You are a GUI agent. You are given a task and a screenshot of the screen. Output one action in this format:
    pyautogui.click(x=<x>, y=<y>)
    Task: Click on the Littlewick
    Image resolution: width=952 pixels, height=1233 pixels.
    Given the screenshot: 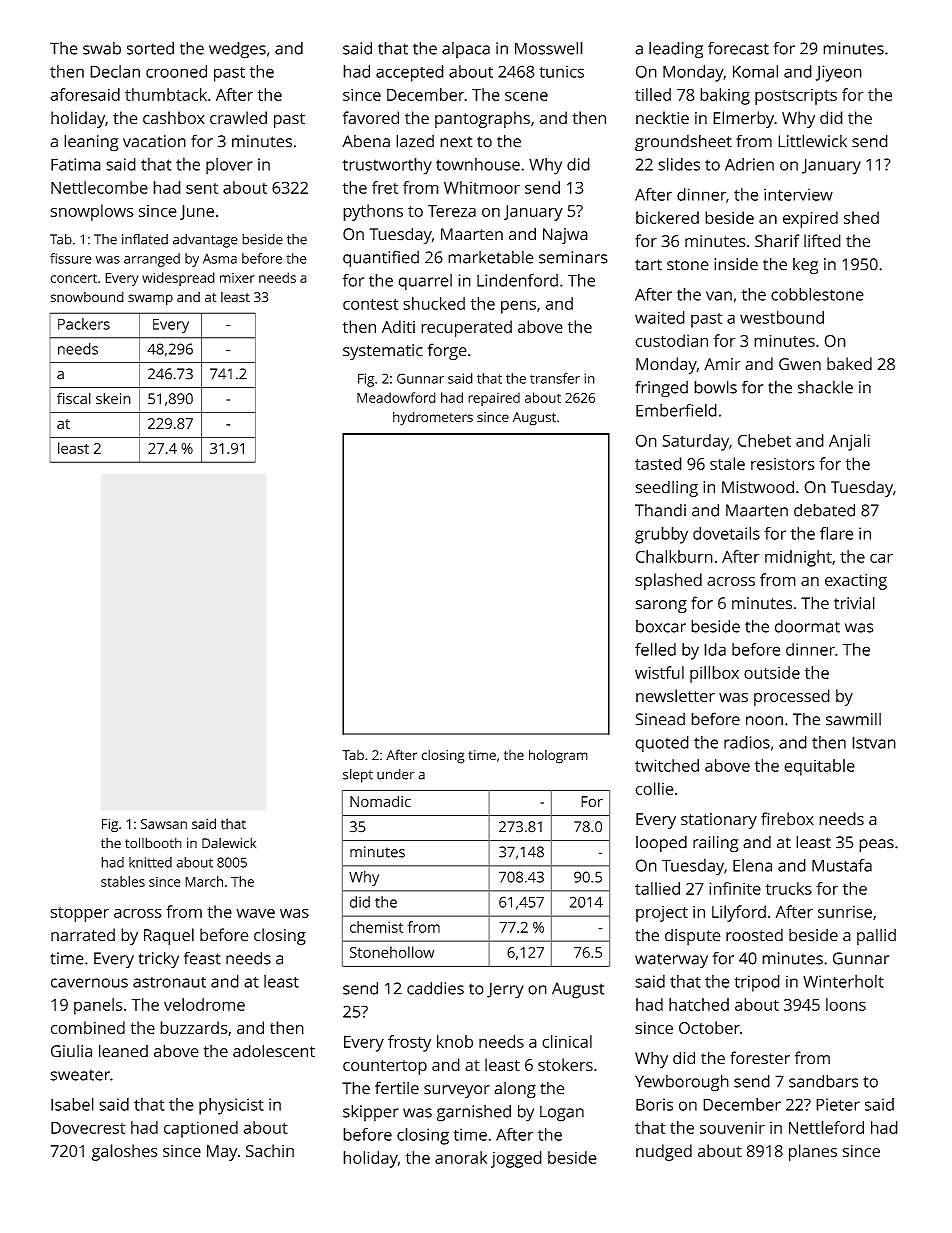 What is the action you would take?
    pyautogui.click(x=812, y=141)
